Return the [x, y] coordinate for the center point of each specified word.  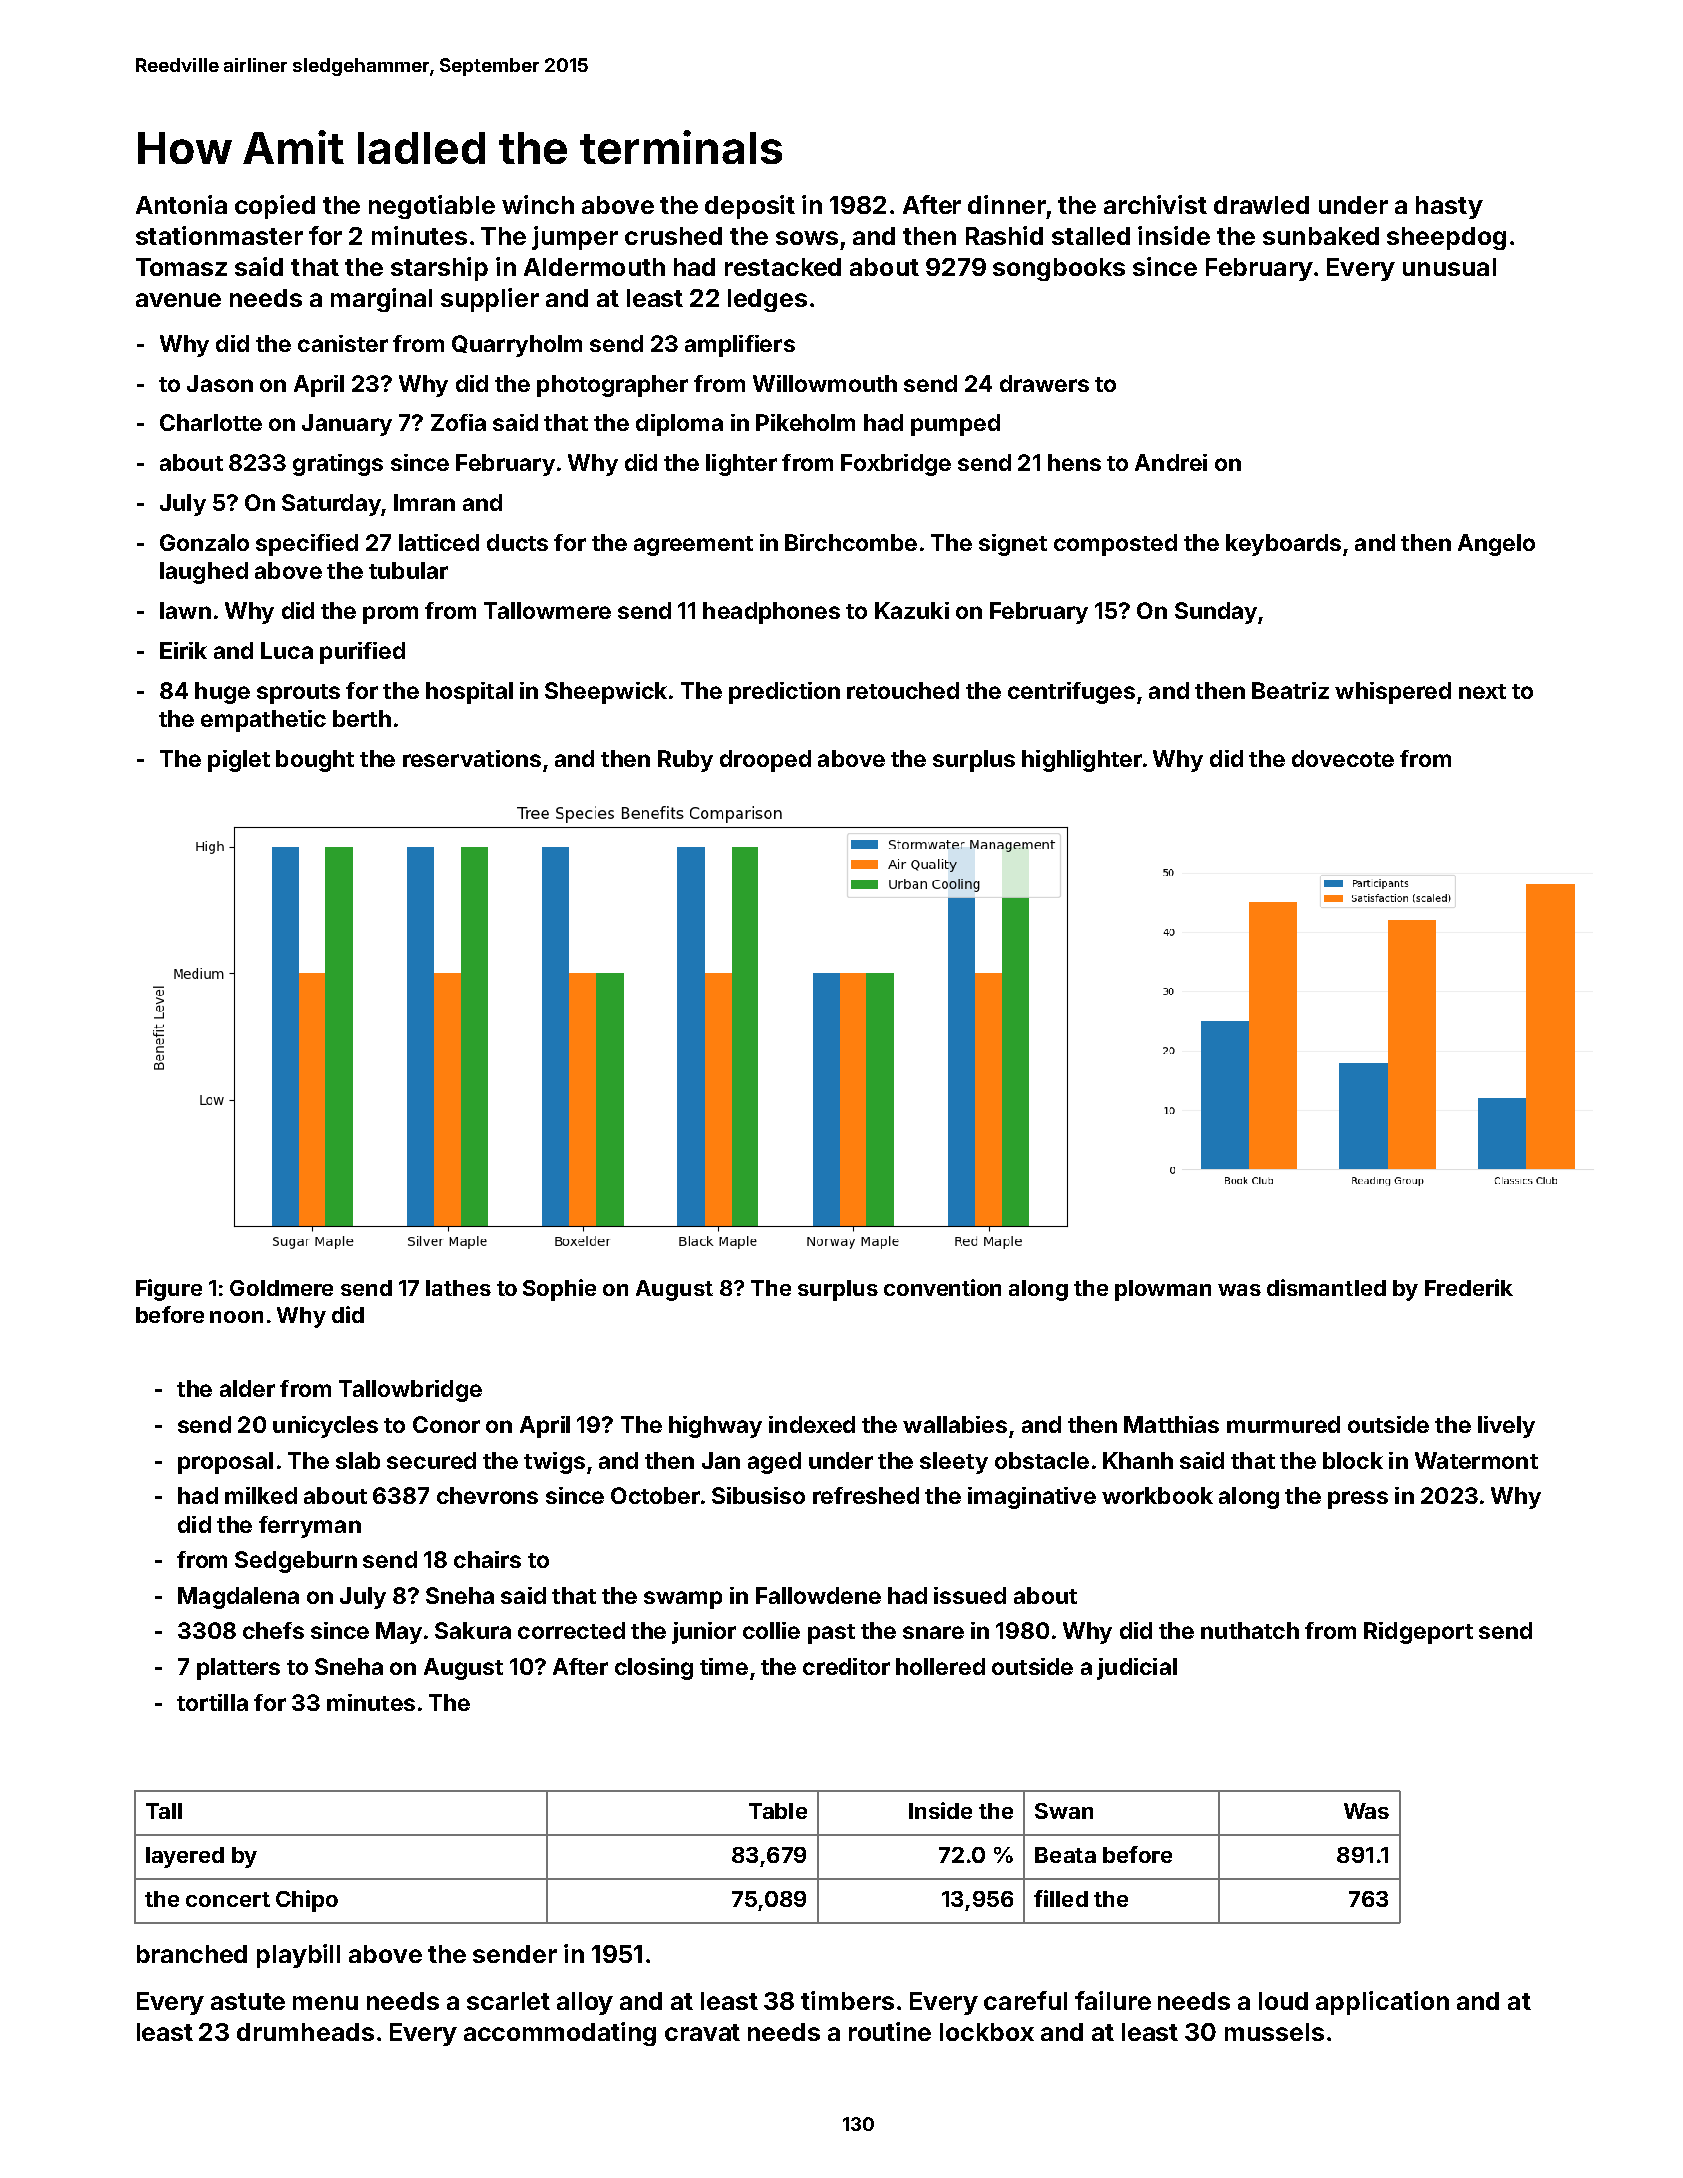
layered [185, 1857]
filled [1061, 1898]
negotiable [432, 207]
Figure [169, 1290]
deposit [750, 207]
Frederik [1469, 1287]
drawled [1261, 205]
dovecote [1343, 758]
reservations [472, 758]
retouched [903, 690]
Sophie [559, 1290]
